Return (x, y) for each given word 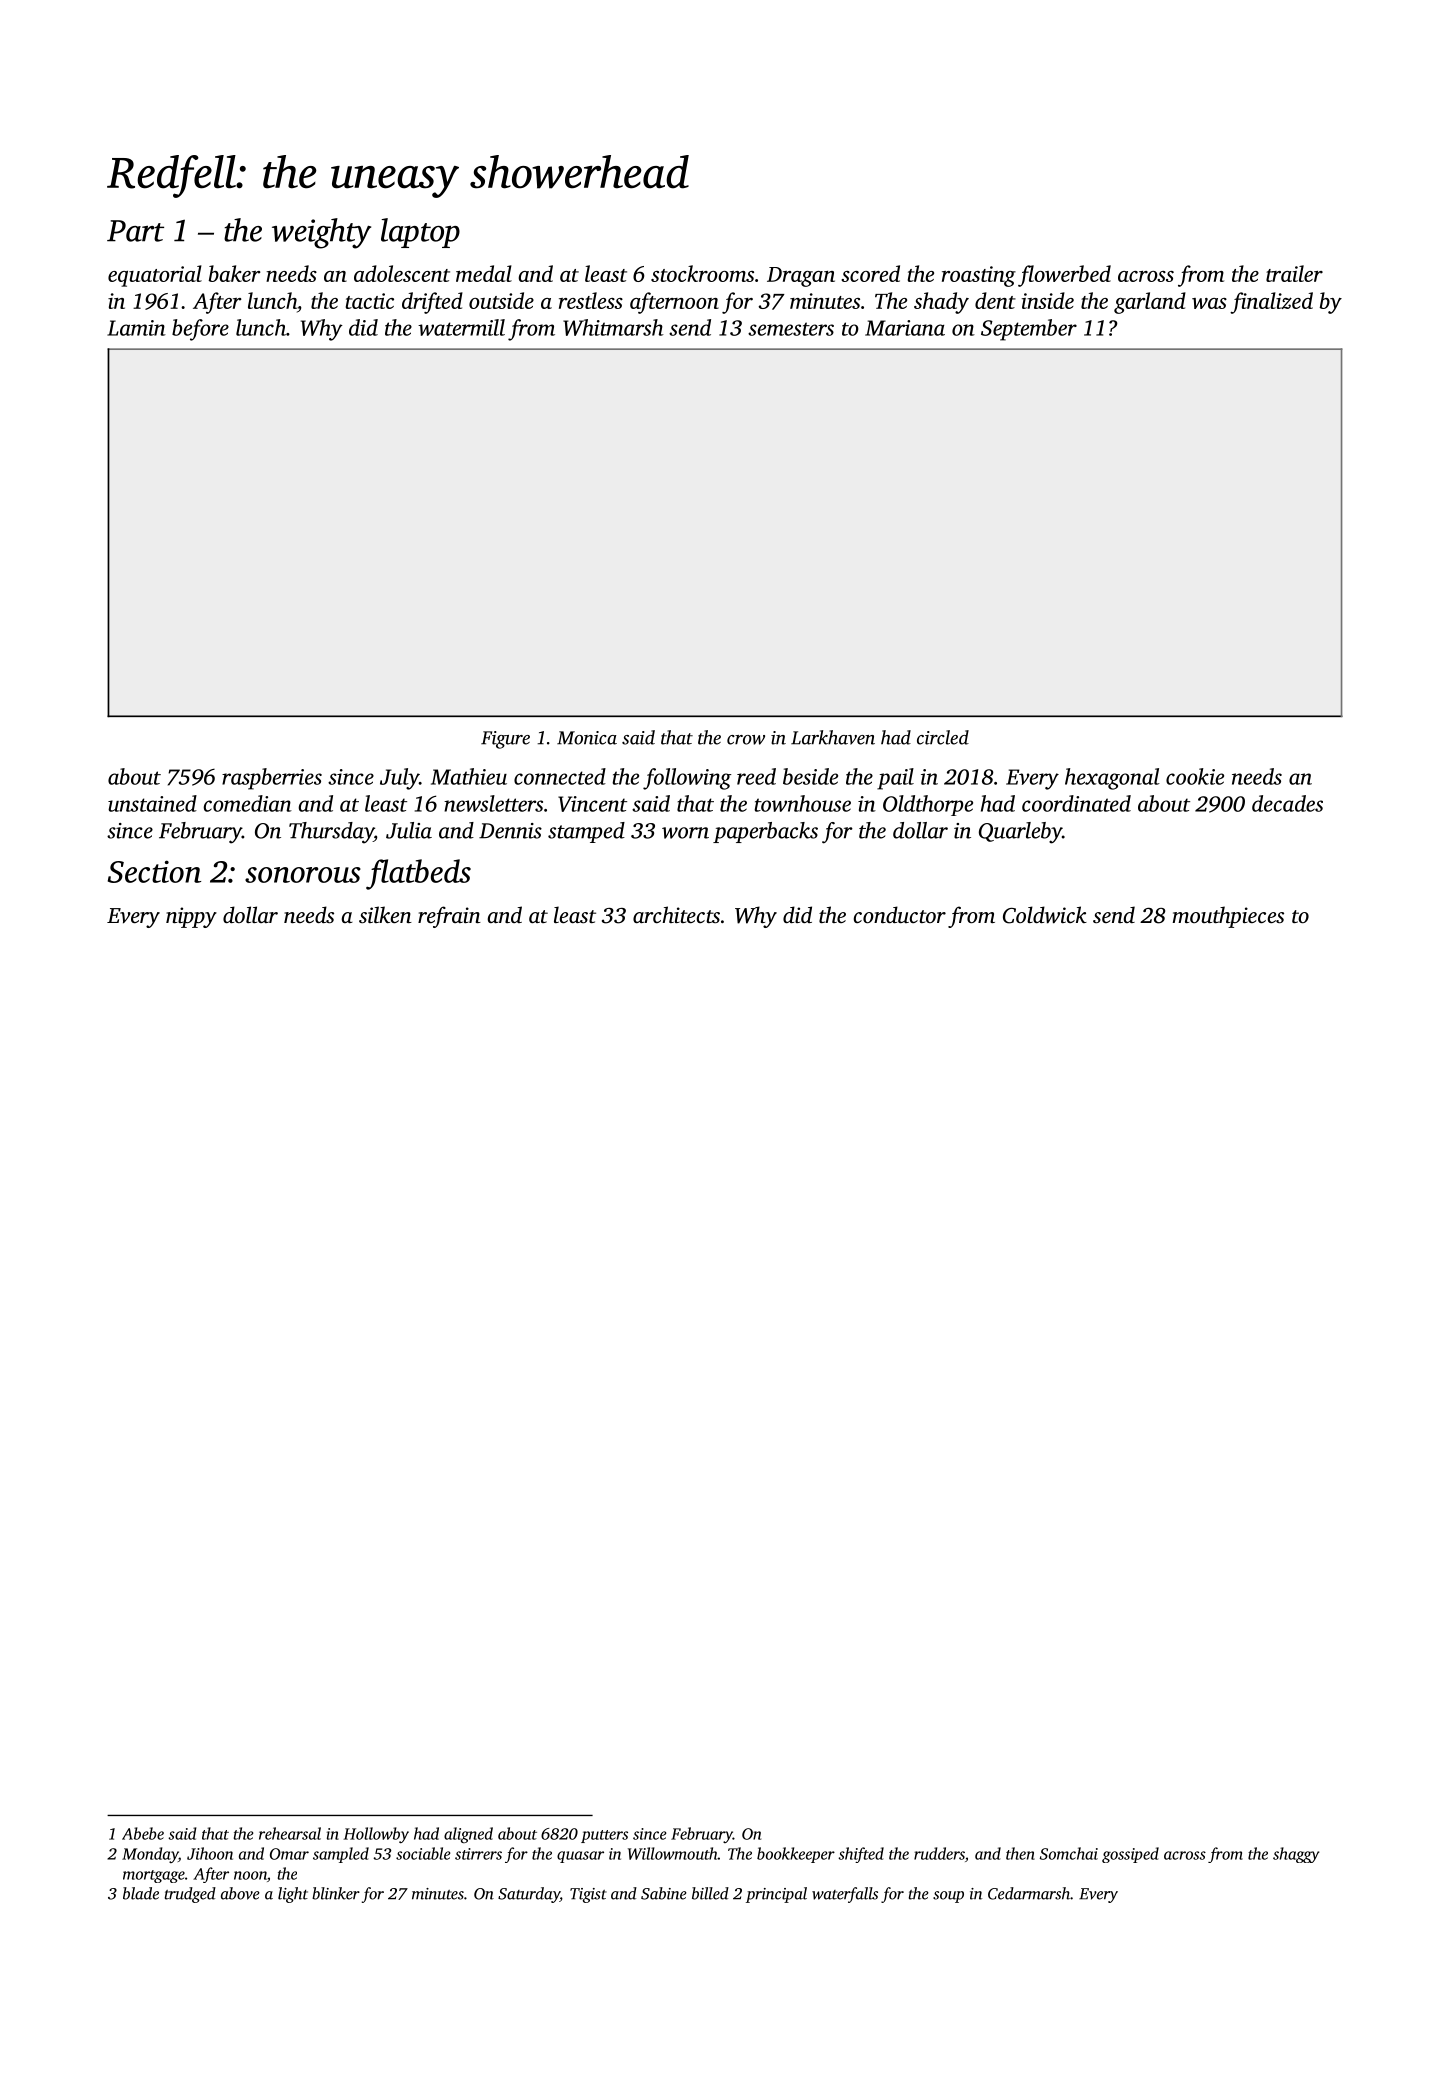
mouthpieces (1228, 917)
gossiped (1130, 1855)
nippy (191, 917)
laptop (420, 233)
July (399, 779)
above (240, 1893)
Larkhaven (833, 737)
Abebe (143, 1833)
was (1209, 303)
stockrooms (702, 273)
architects (676, 914)
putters (604, 1836)
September (1029, 330)
